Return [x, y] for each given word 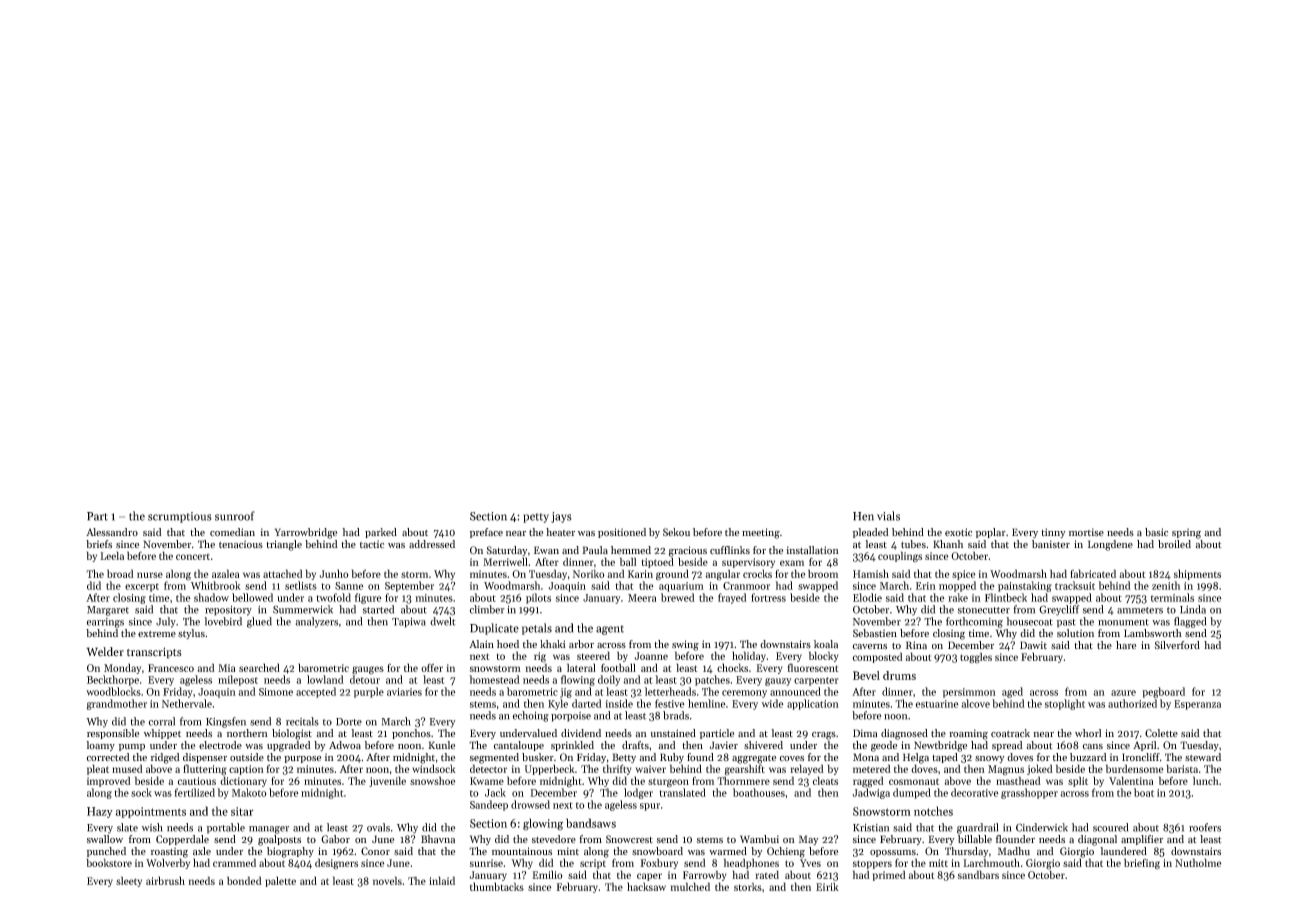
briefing [1142, 864]
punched [106, 852]
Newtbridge [940, 746]
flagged [1190, 622]
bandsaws [591, 823]
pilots [538, 598]
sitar [242, 811]
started [378, 609]
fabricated [1093, 573]
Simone [276, 692]
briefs [99, 544]
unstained [673, 733]
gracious [688, 551]
